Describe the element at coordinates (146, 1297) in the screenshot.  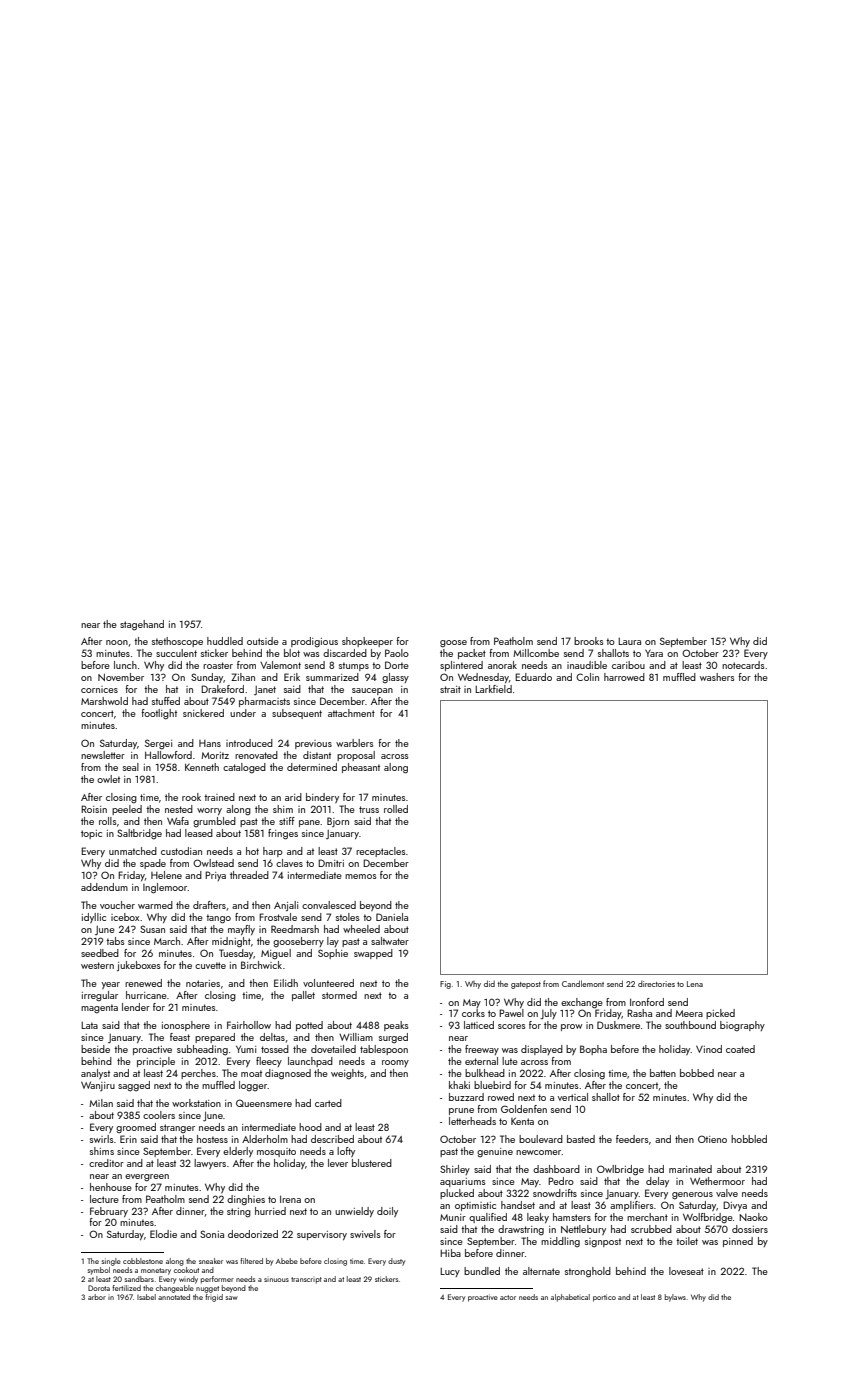
I see `Isabel` at that location.
